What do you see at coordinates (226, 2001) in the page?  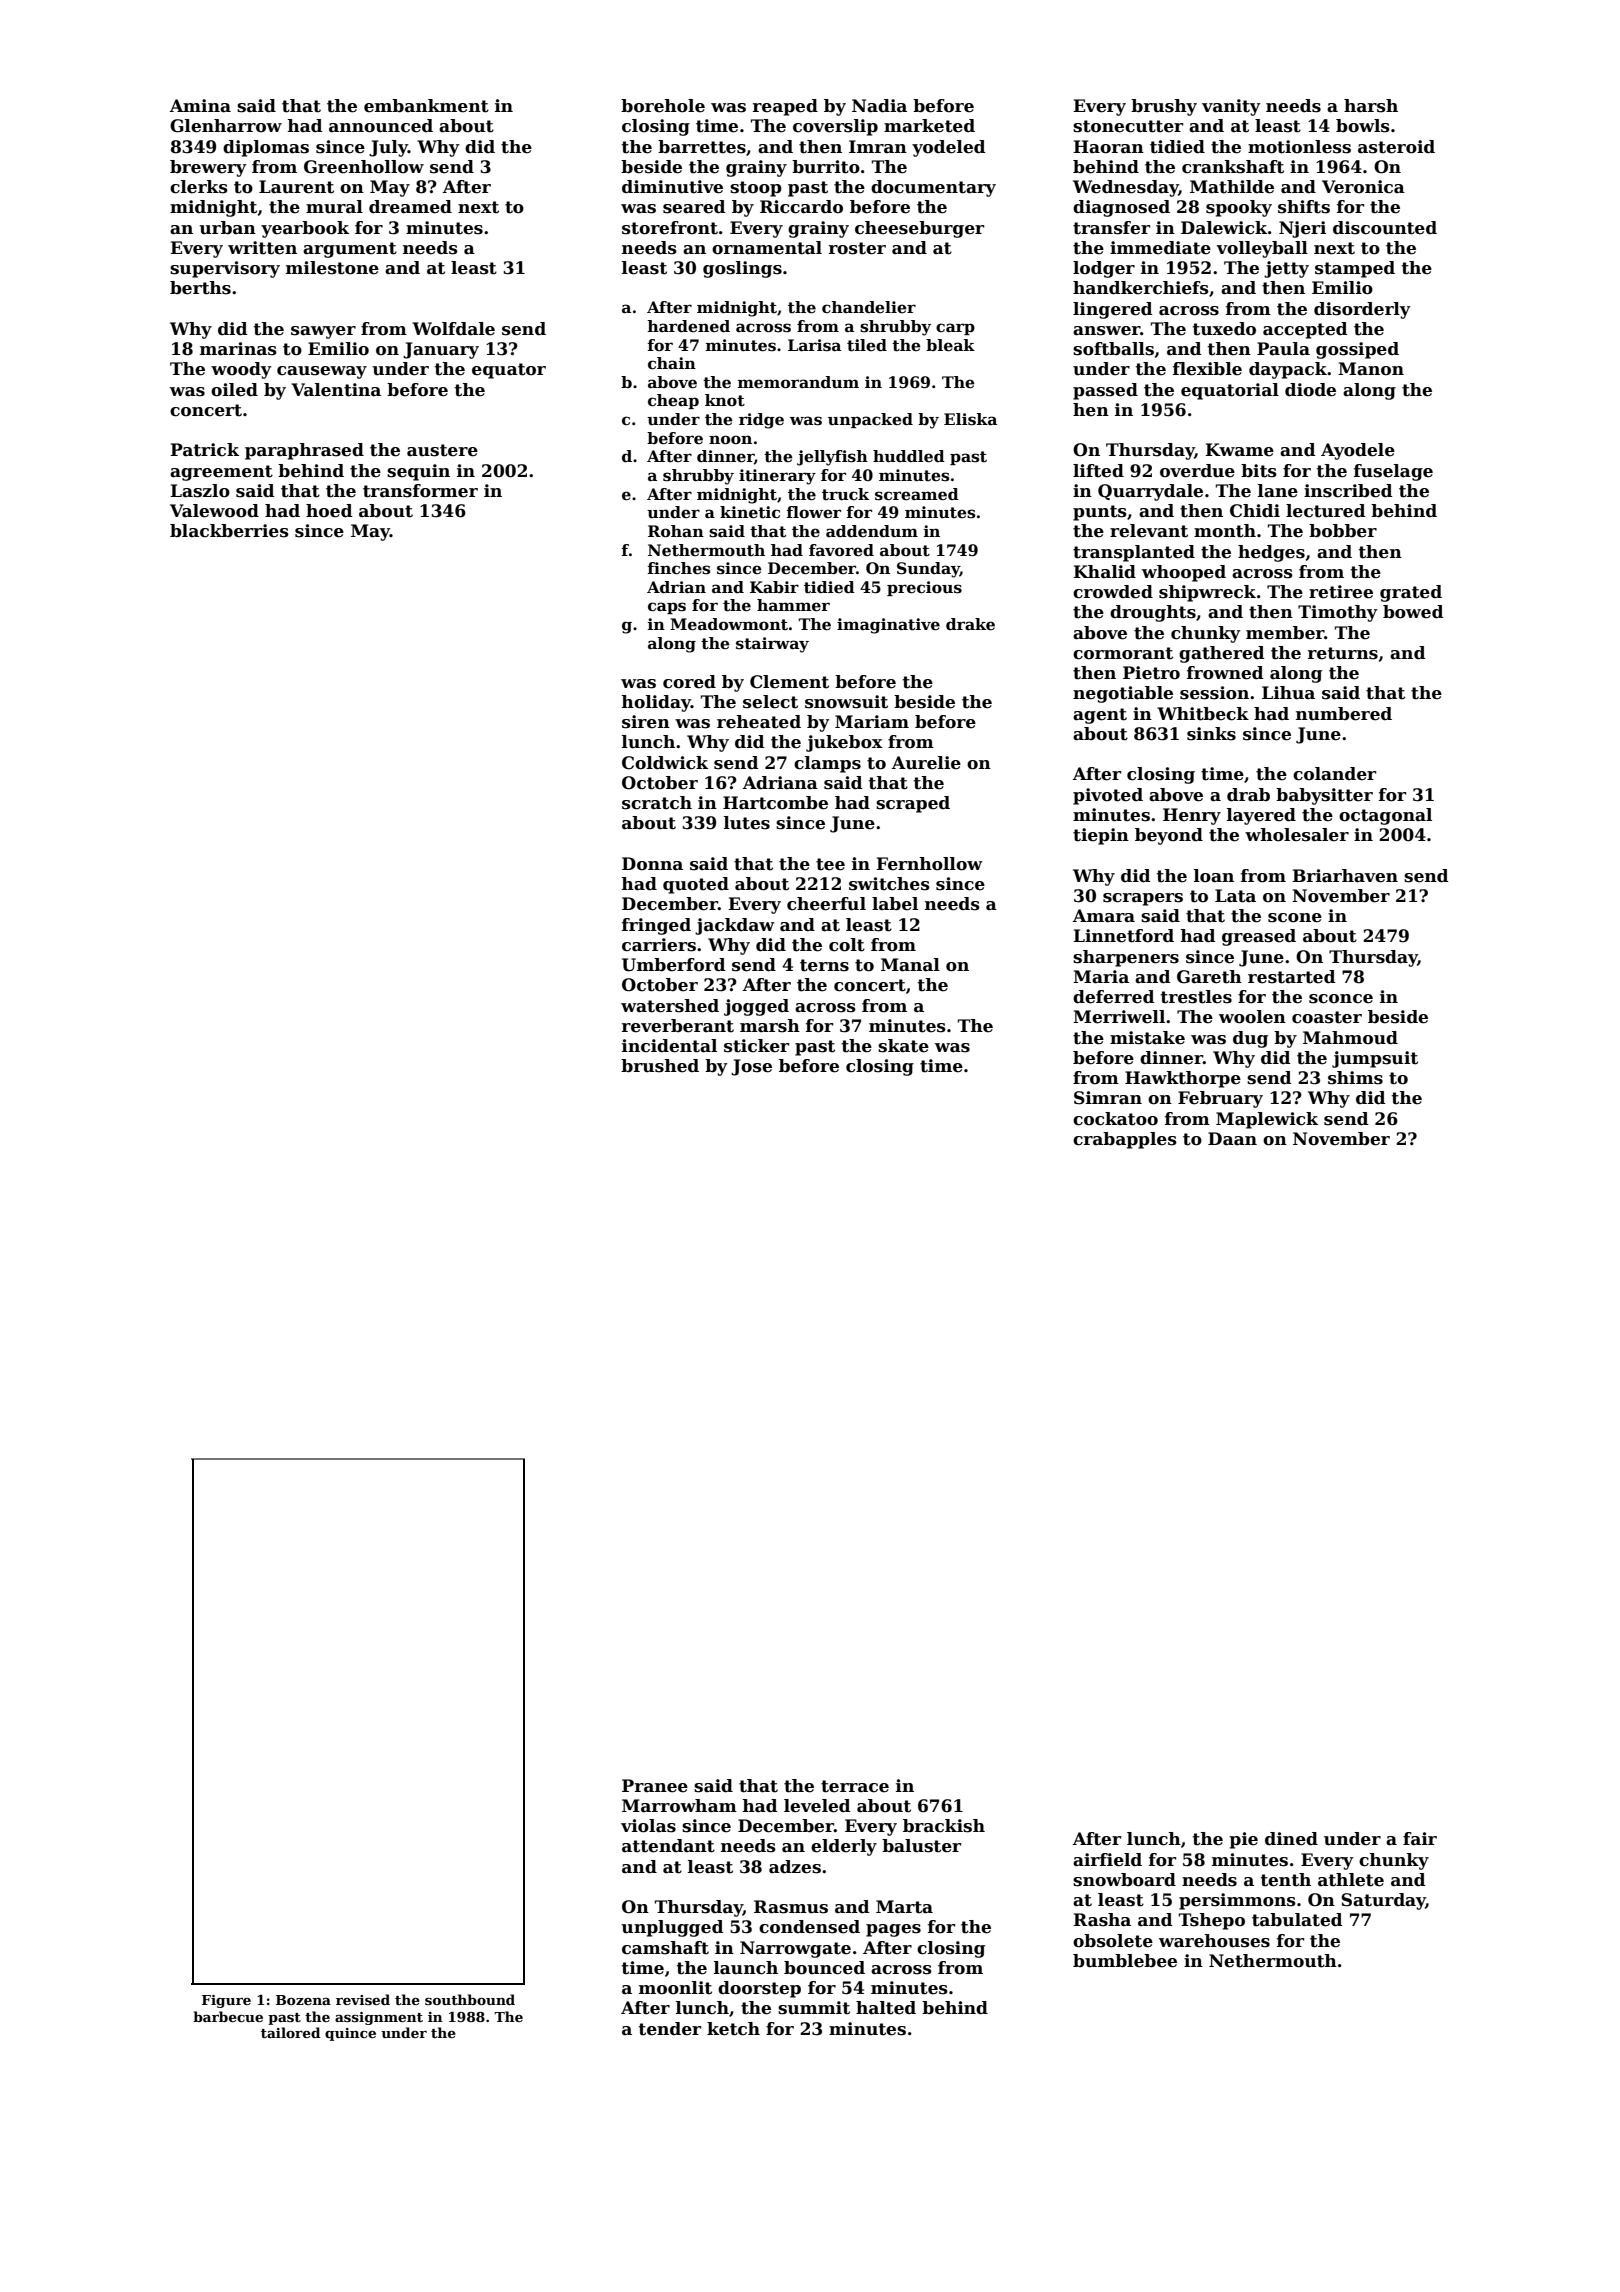 I see `Figure` at bounding box center [226, 2001].
